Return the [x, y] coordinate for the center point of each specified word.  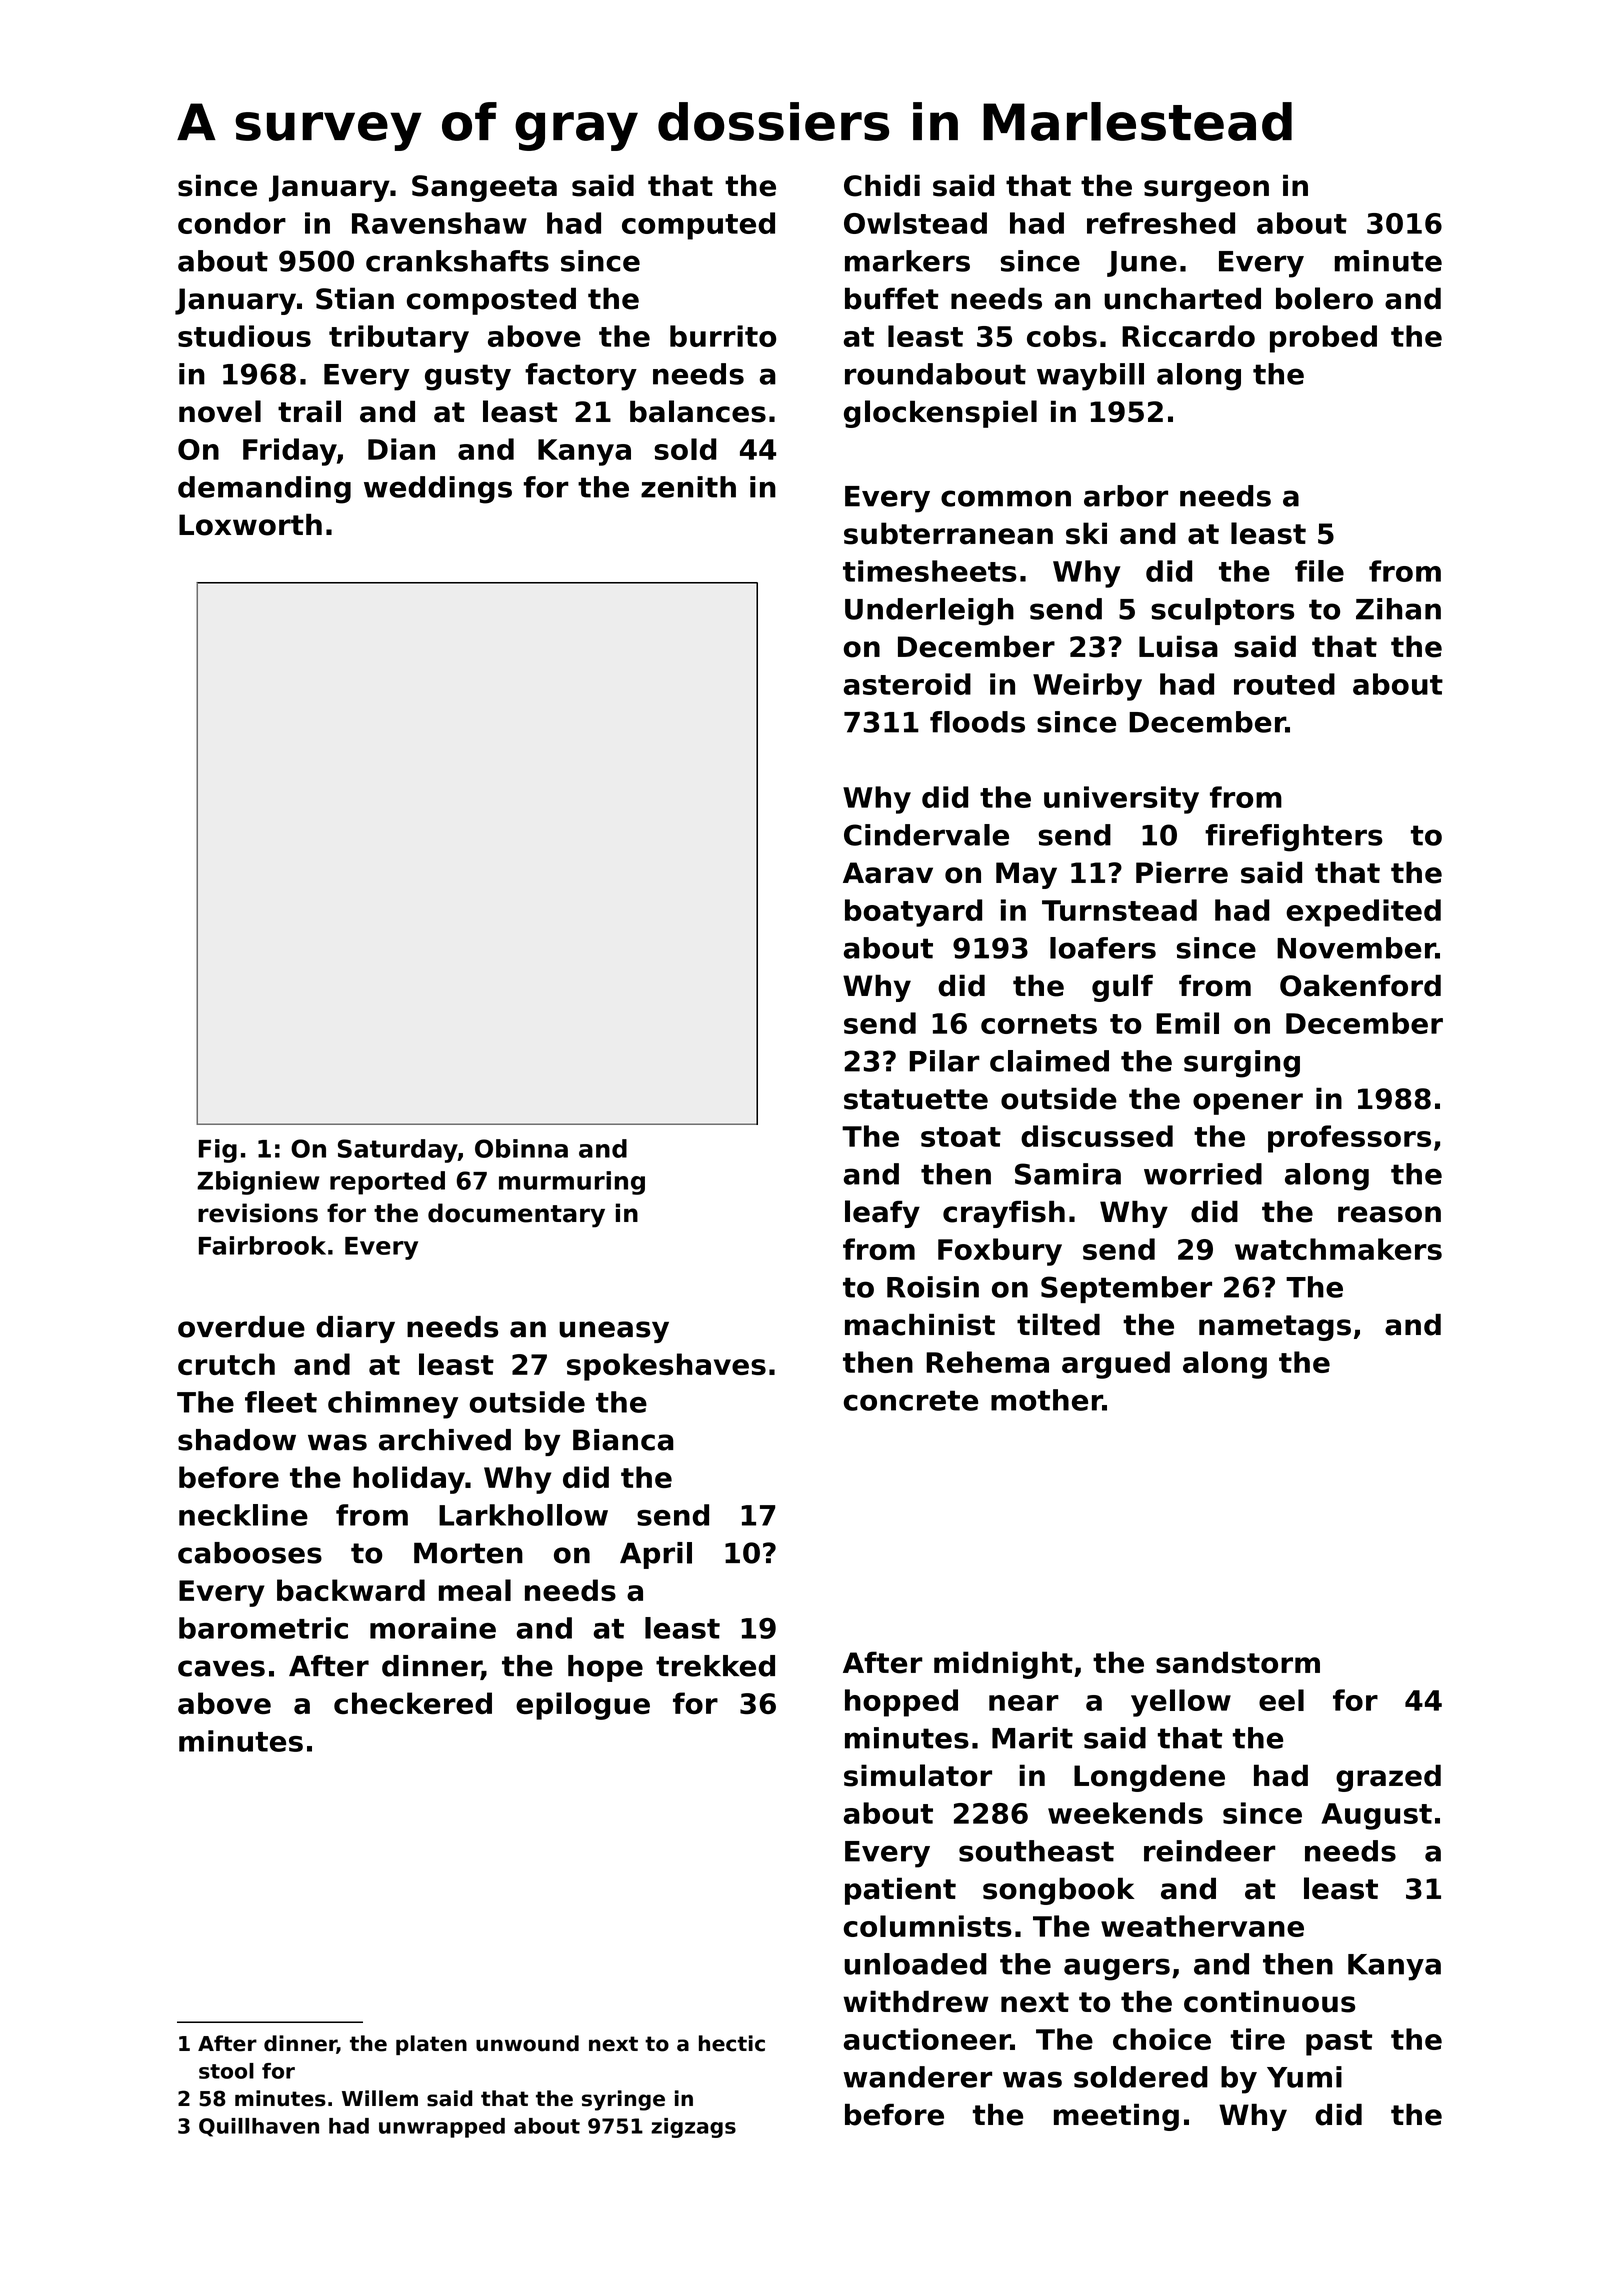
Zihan [1398, 609]
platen [431, 2045]
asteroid [907, 684]
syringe [623, 2100]
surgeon [1206, 191]
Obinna [521, 1148]
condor [232, 223]
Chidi [882, 185]
